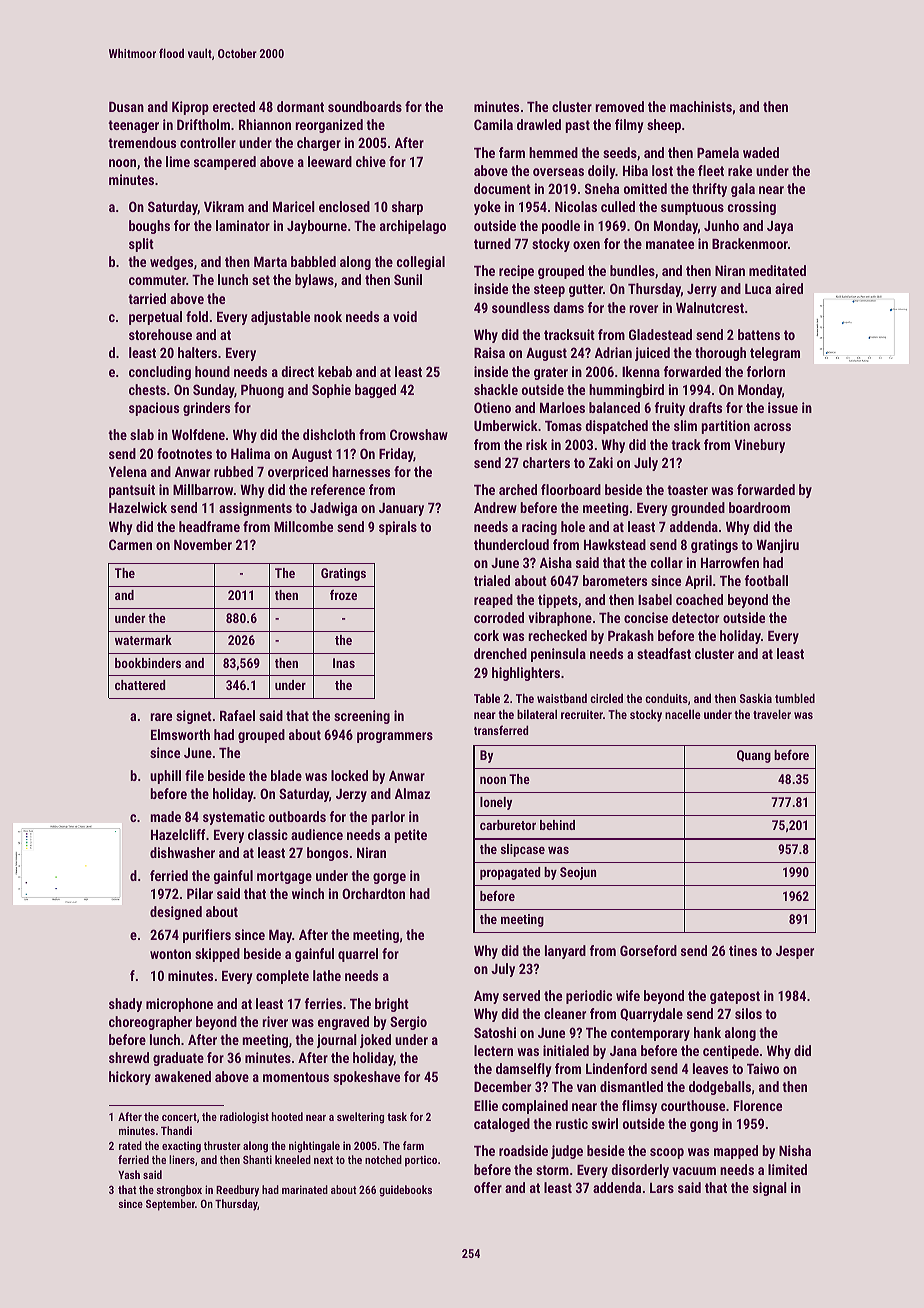 Image resolution: width=924 pixels, height=1308 pixels. I want to click on Crowshaw, so click(419, 434).
